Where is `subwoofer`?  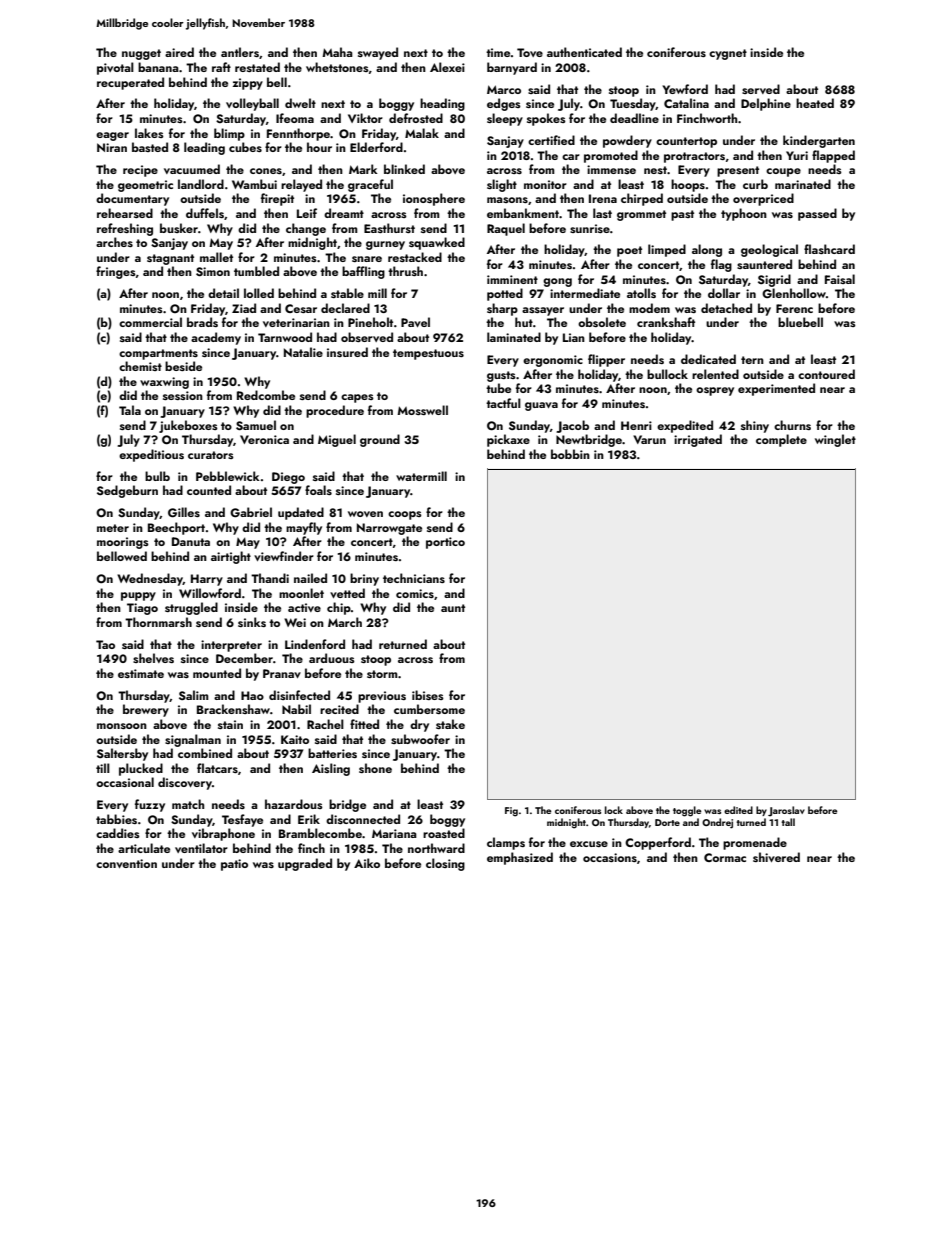 subwoofer is located at coordinates (420, 739).
